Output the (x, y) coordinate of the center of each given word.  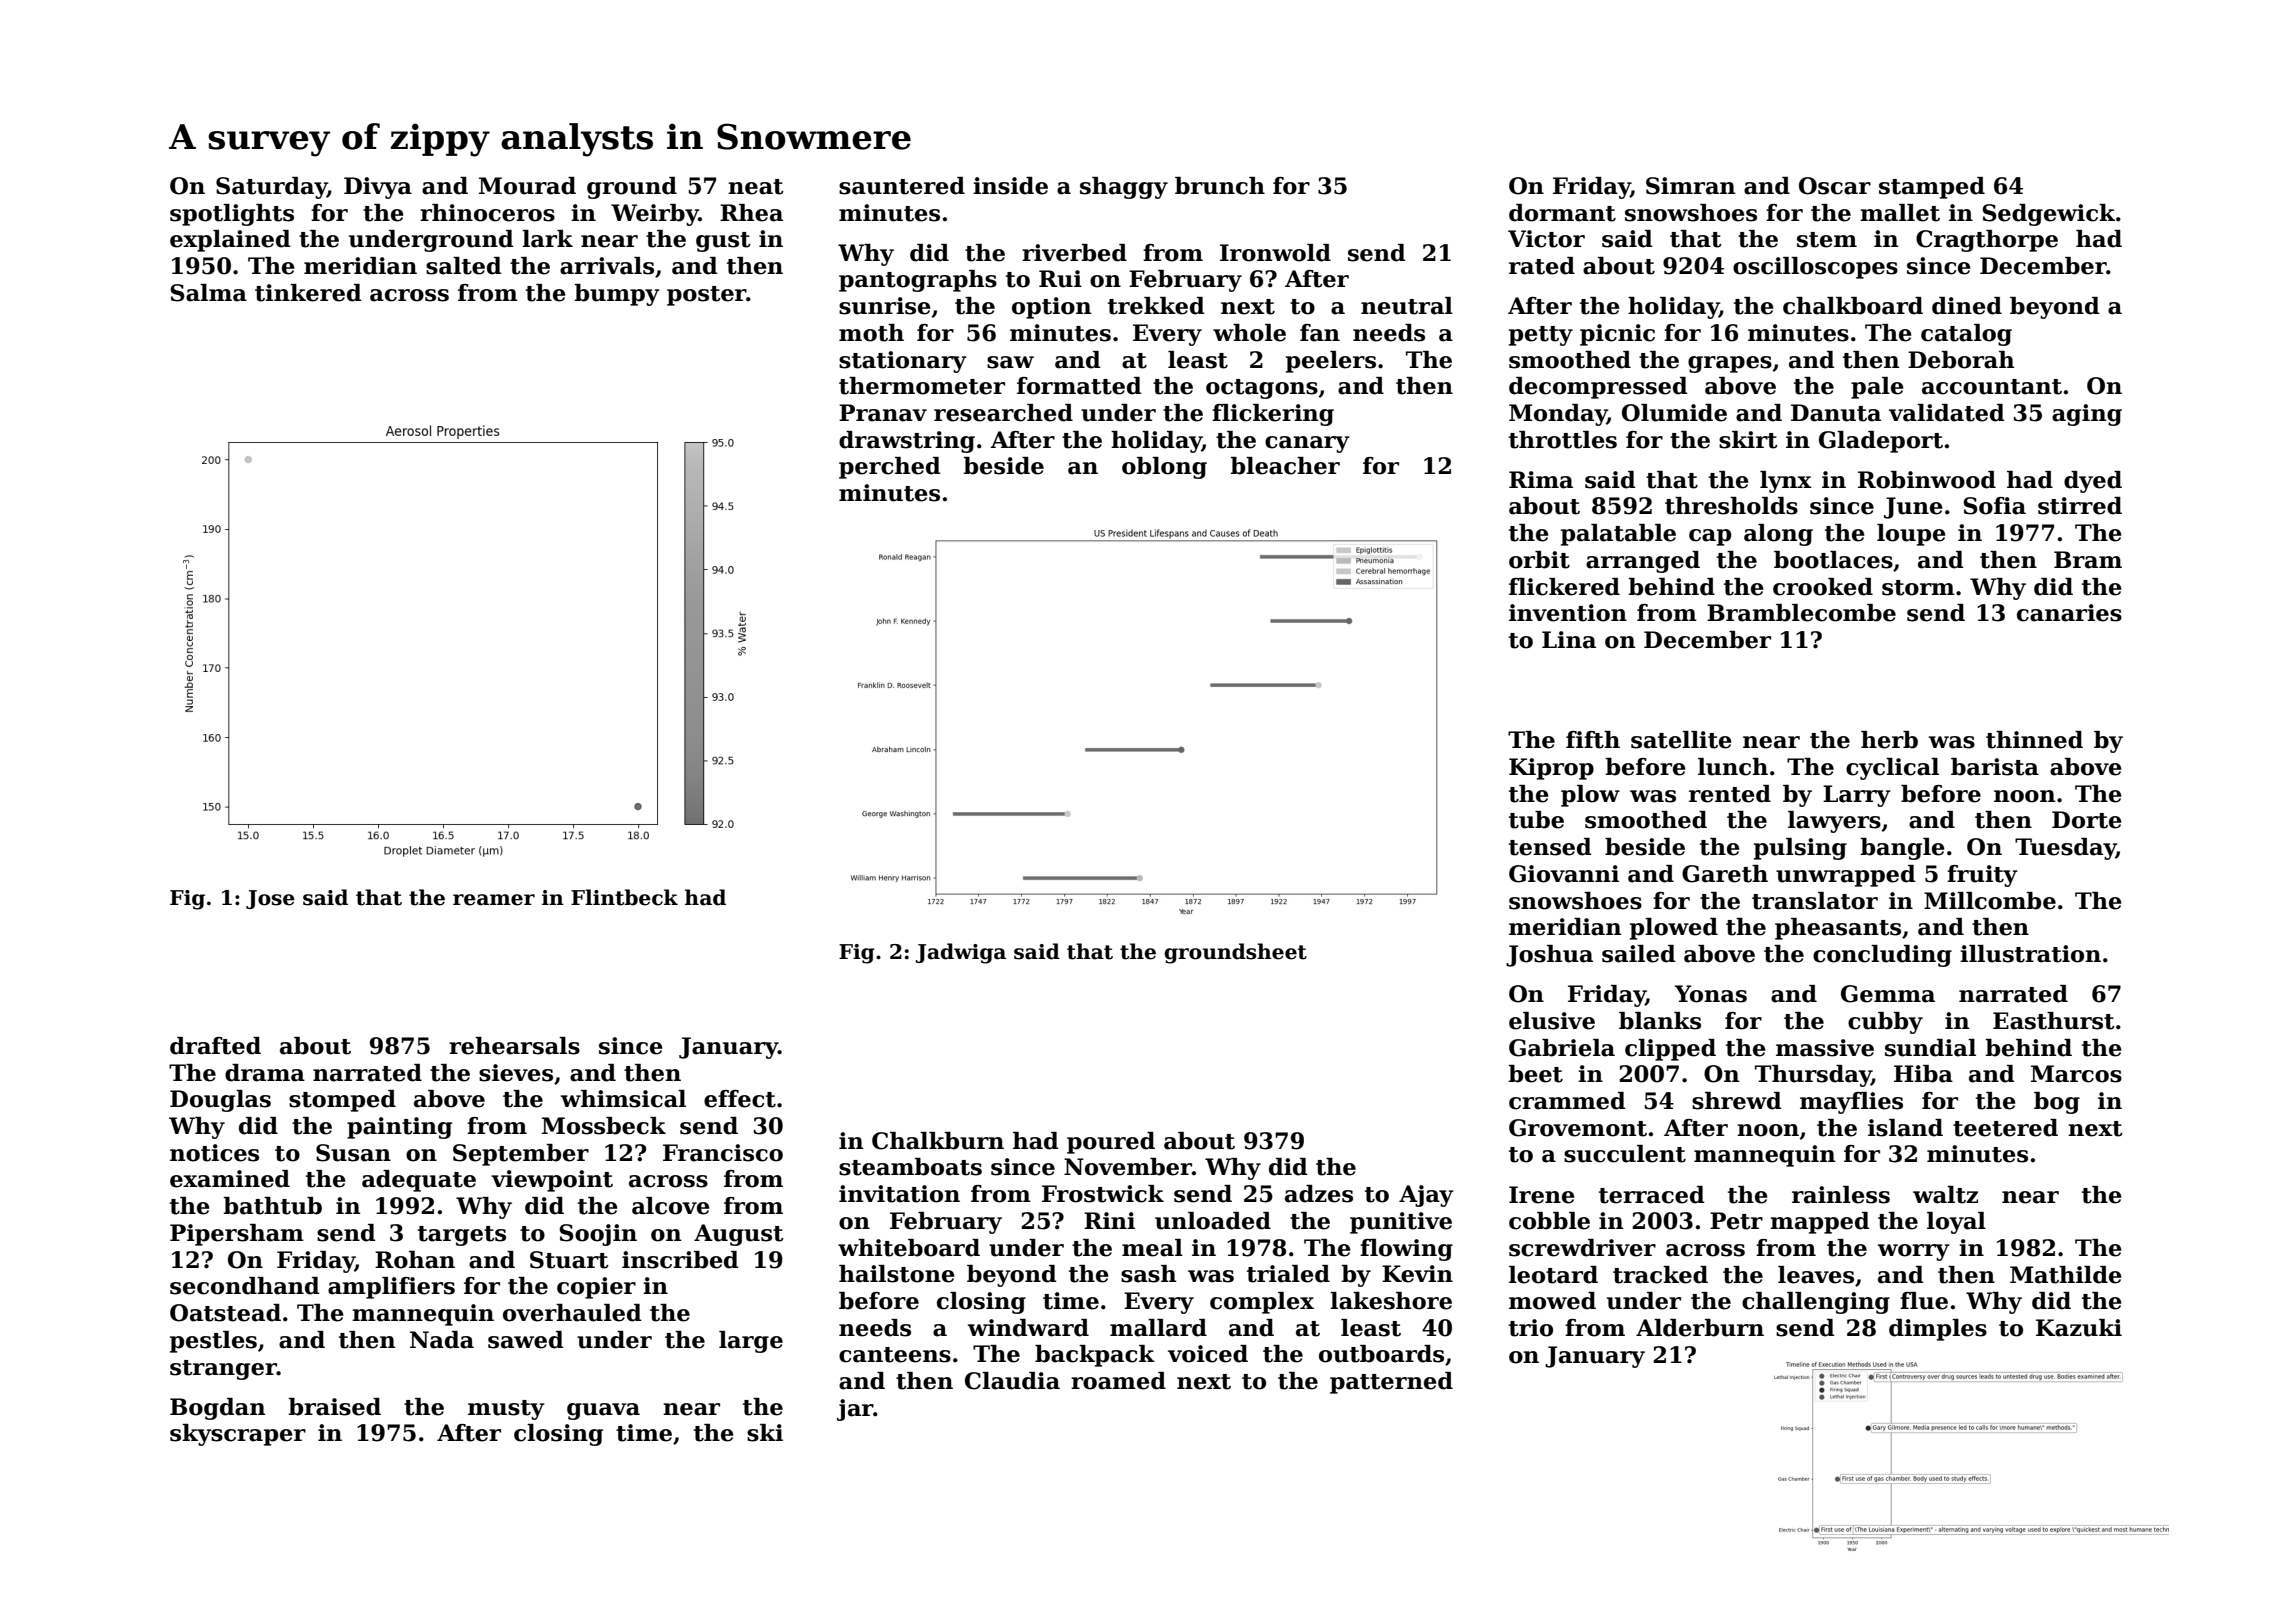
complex (1262, 1303)
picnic (1617, 335)
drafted (215, 1046)
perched (890, 468)
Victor (1546, 239)
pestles (213, 1342)
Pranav (883, 413)
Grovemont (1578, 1128)
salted (464, 266)
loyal (1956, 1223)
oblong (1164, 468)
